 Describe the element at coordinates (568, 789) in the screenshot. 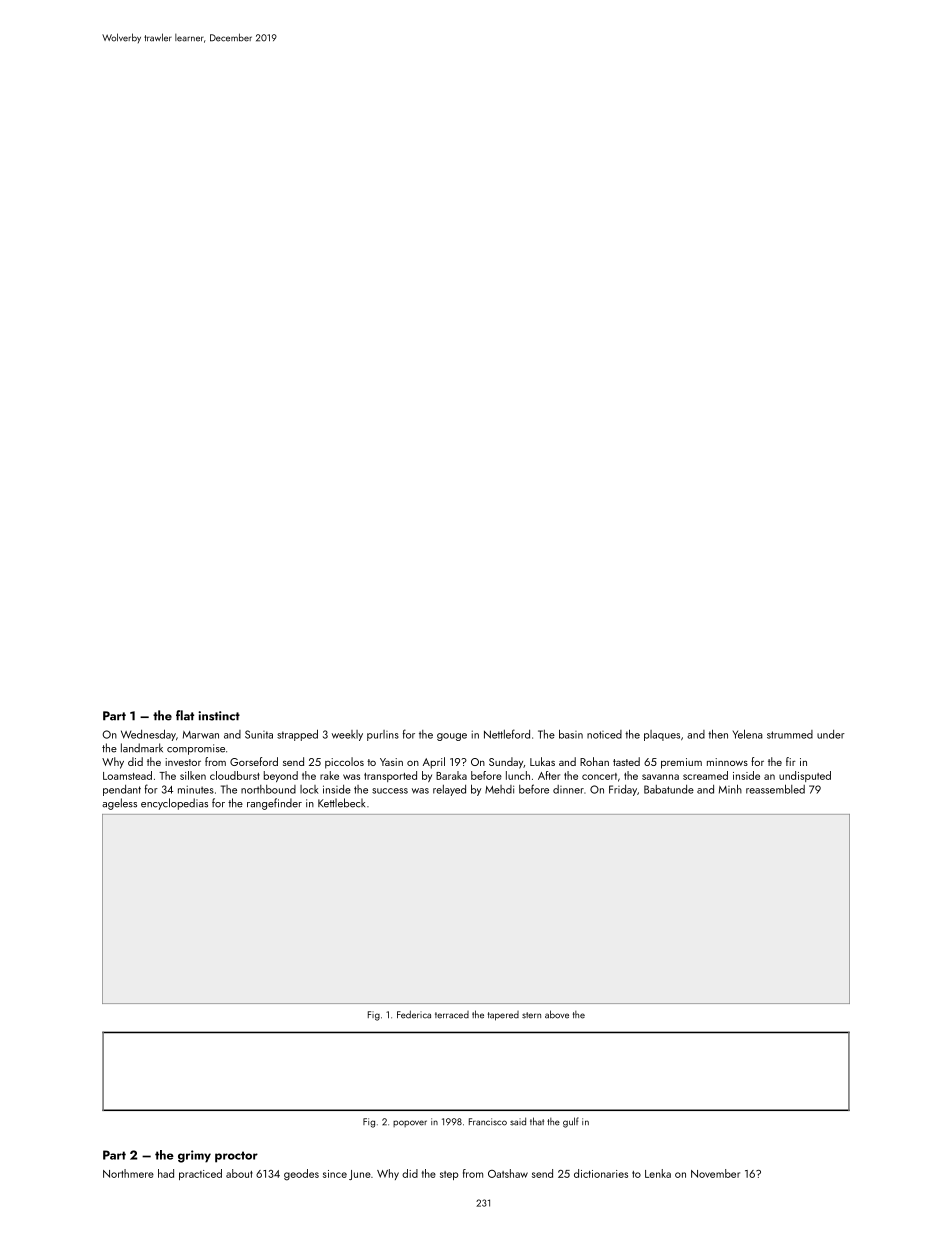

I see `dinner` at that location.
